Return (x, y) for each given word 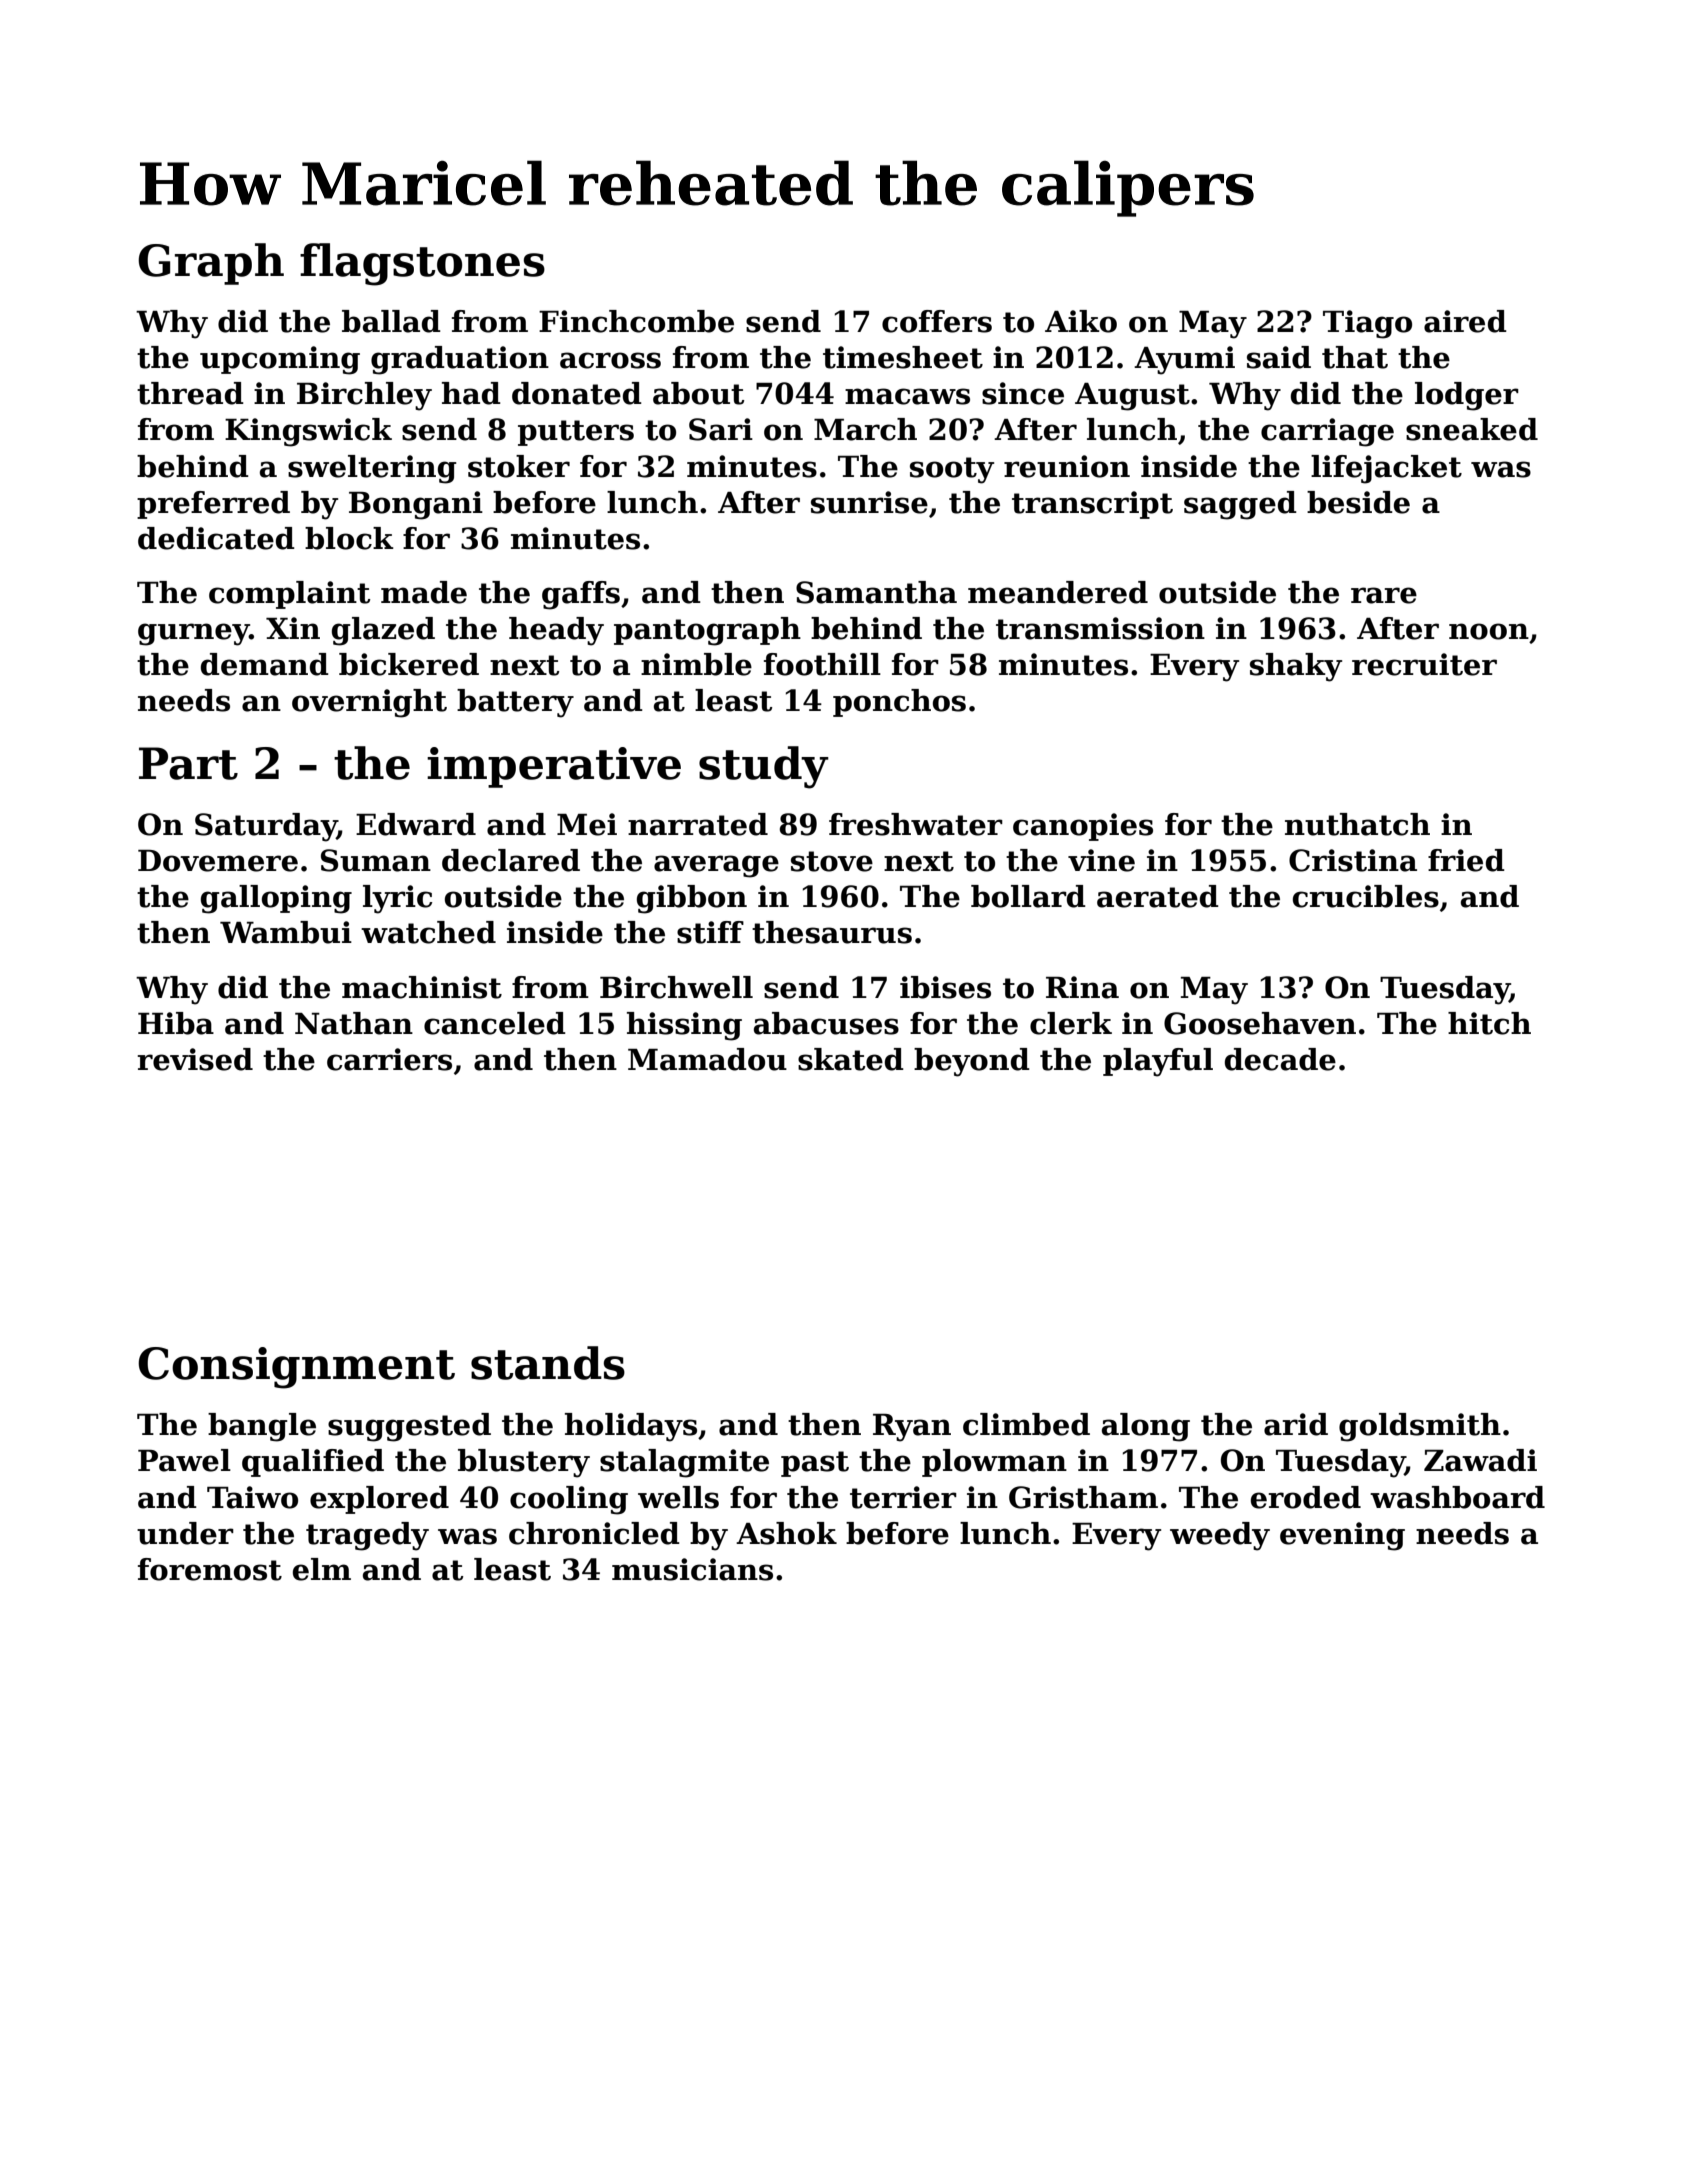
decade (1280, 1059)
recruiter (1424, 664)
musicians (692, 1569)
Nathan (354, 1023)
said (1279, 357)
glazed (383, 631)
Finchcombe (636, 321)
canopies (1083, 827)
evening (1342, 1536)
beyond (972, 1062)
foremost (210, 1569)
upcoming (280, 360)
